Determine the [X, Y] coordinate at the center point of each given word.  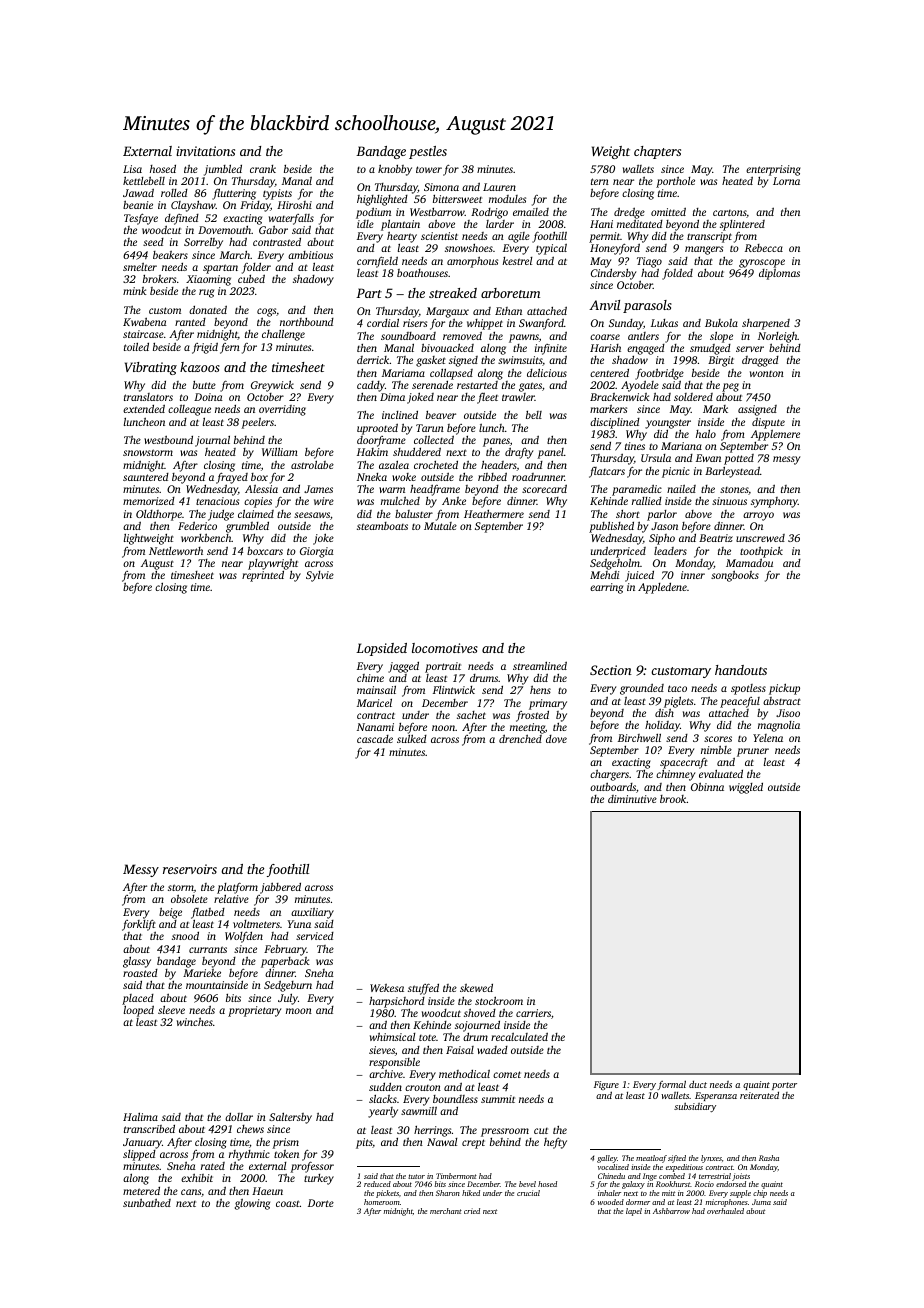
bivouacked [447, 347]
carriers [533, 1013]
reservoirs [190, 869]
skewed [476, 988]
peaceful [740, 702]
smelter [140, 267]
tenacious [217, 501]
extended [144, 408]
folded [677, 274]
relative [231, 899]
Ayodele [640, 386]
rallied [647, 501]
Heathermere [494, 514]
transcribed [149, 1129]
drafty [519, 453]
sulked [412, 739]
